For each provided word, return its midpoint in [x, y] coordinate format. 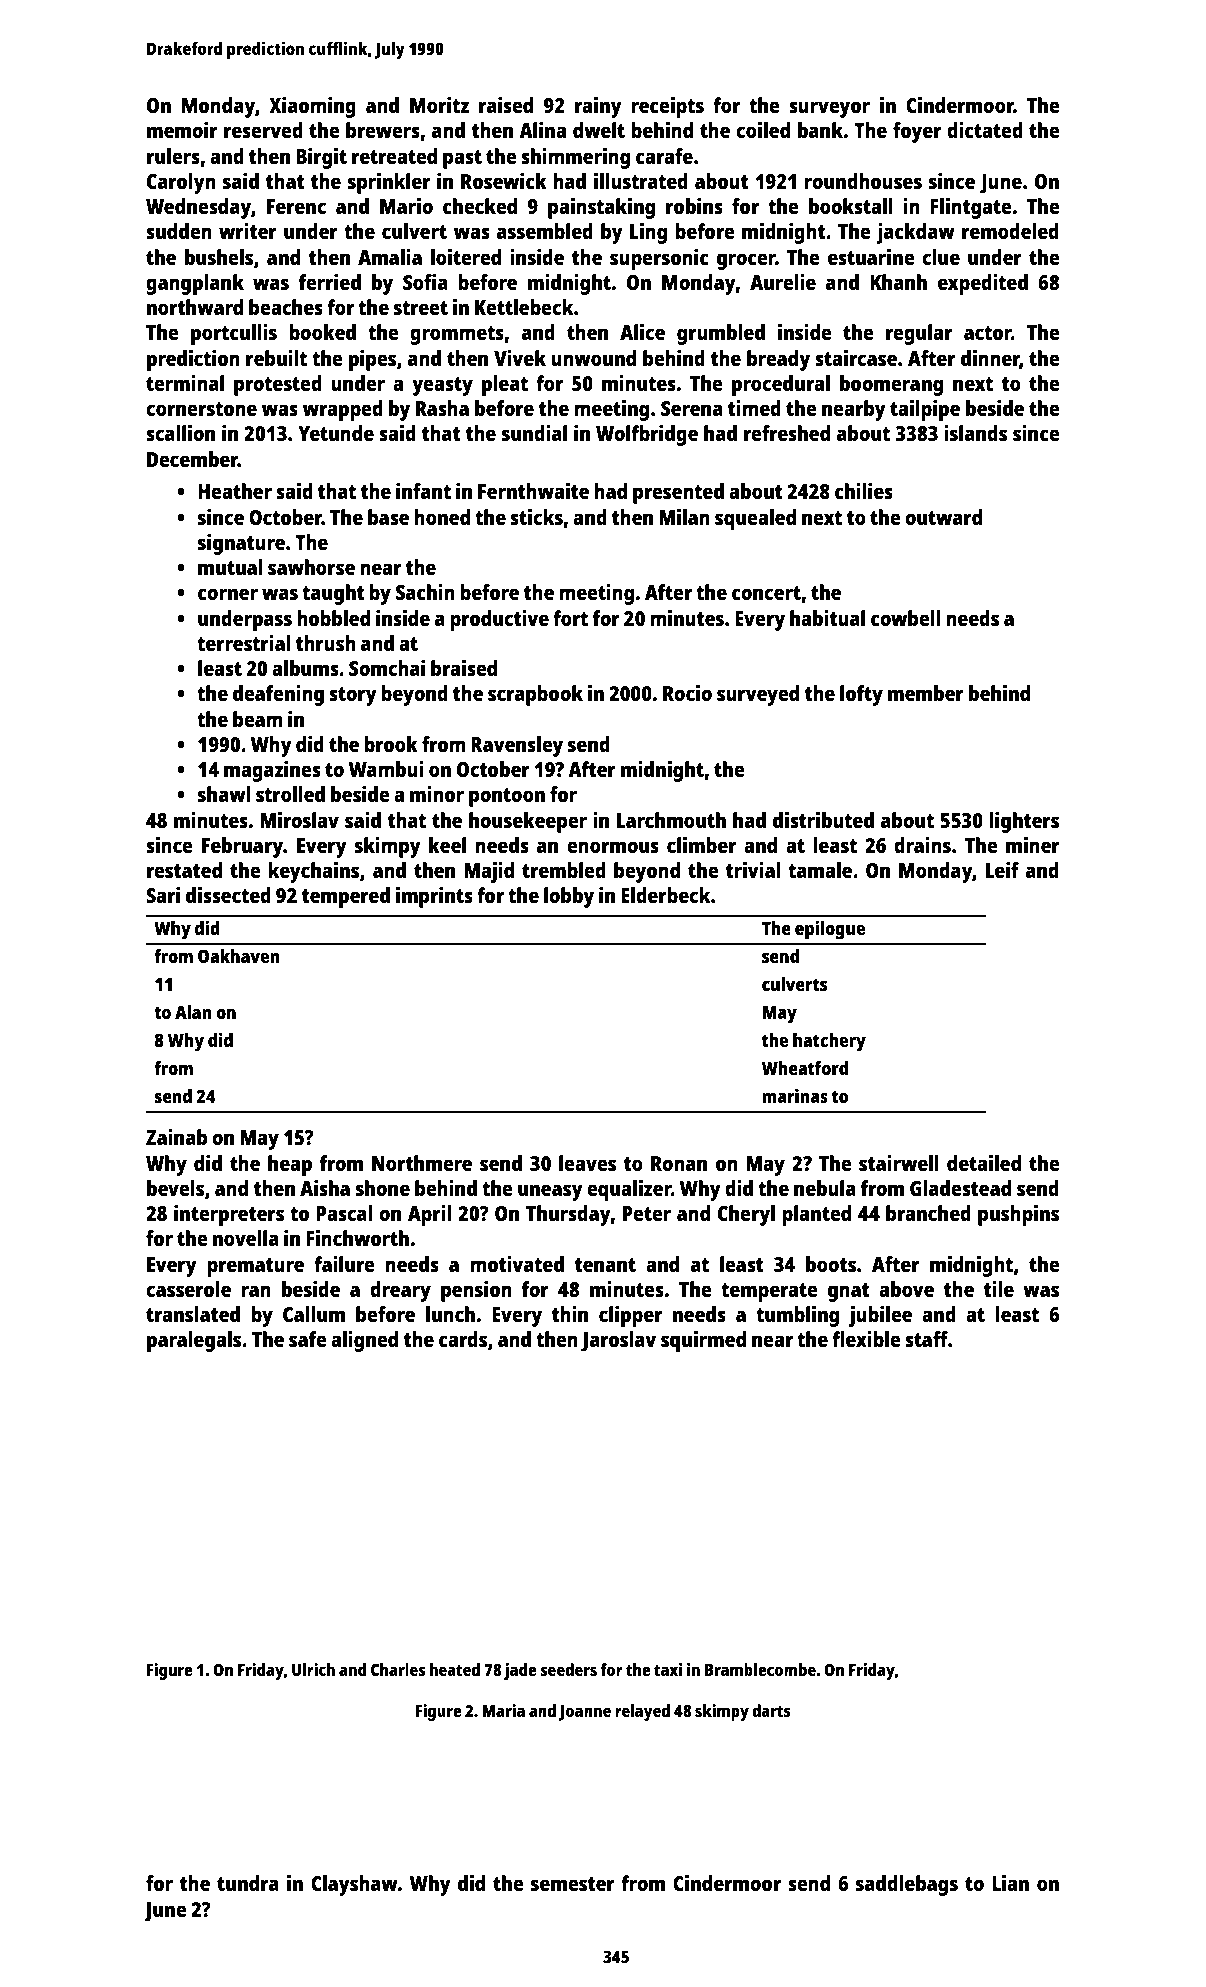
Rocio [687, 693]
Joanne [585, 1713]
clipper [630, 1316]
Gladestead [960, 1188]
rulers [173, 156]
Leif [1002, 870]
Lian [1010, 1883]
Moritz [439, 105]
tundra [248, 1883]
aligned [364, 1341]
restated [184, 870]
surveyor [829, 109]
